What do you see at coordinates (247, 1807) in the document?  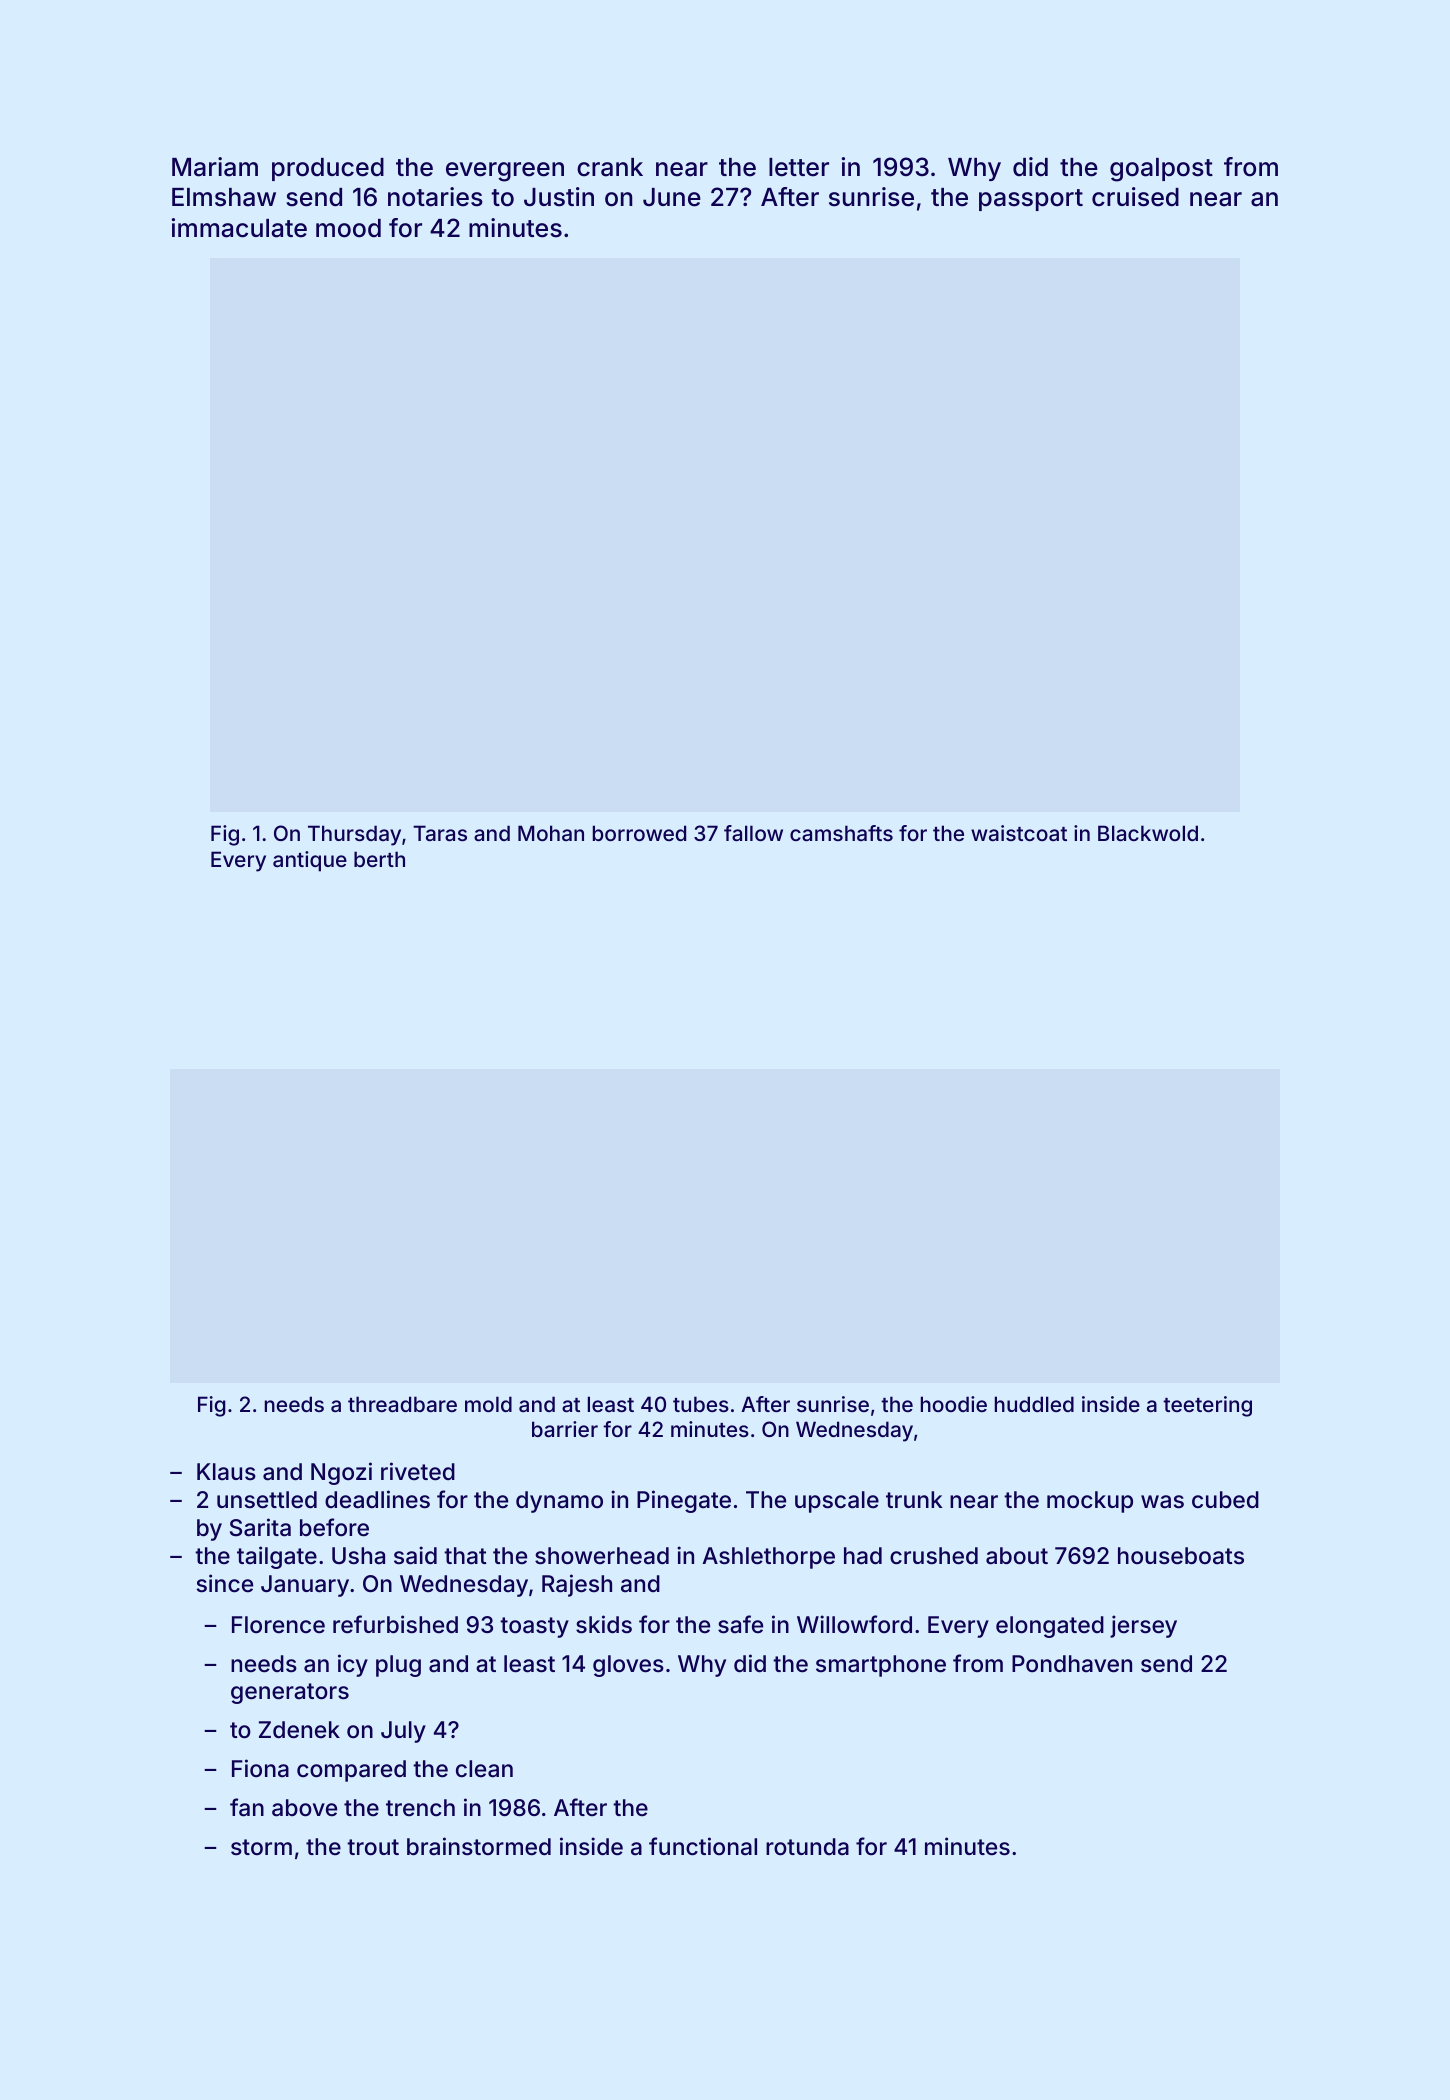 I see `fan` at bounding box center [247, 1807].
